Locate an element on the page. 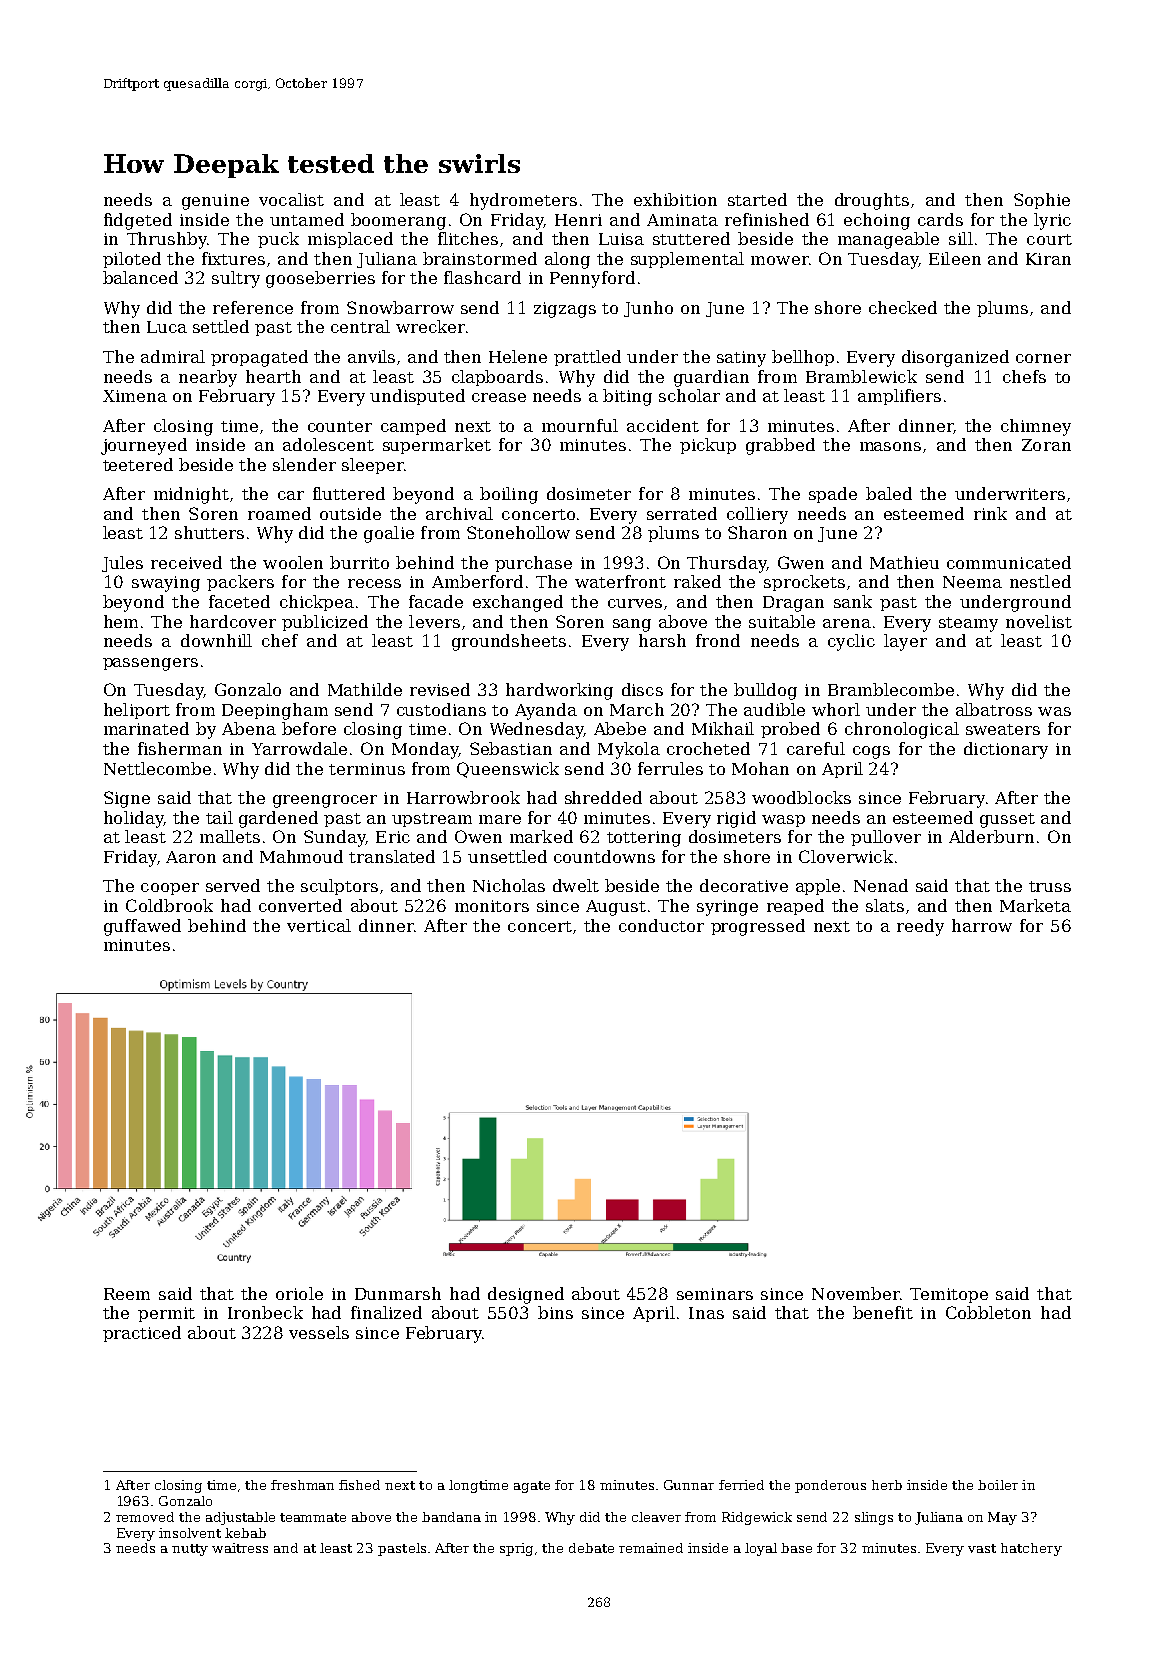 This image has height=1660, width=1174. Cobbleton is located at coordinates (988, 1312).
